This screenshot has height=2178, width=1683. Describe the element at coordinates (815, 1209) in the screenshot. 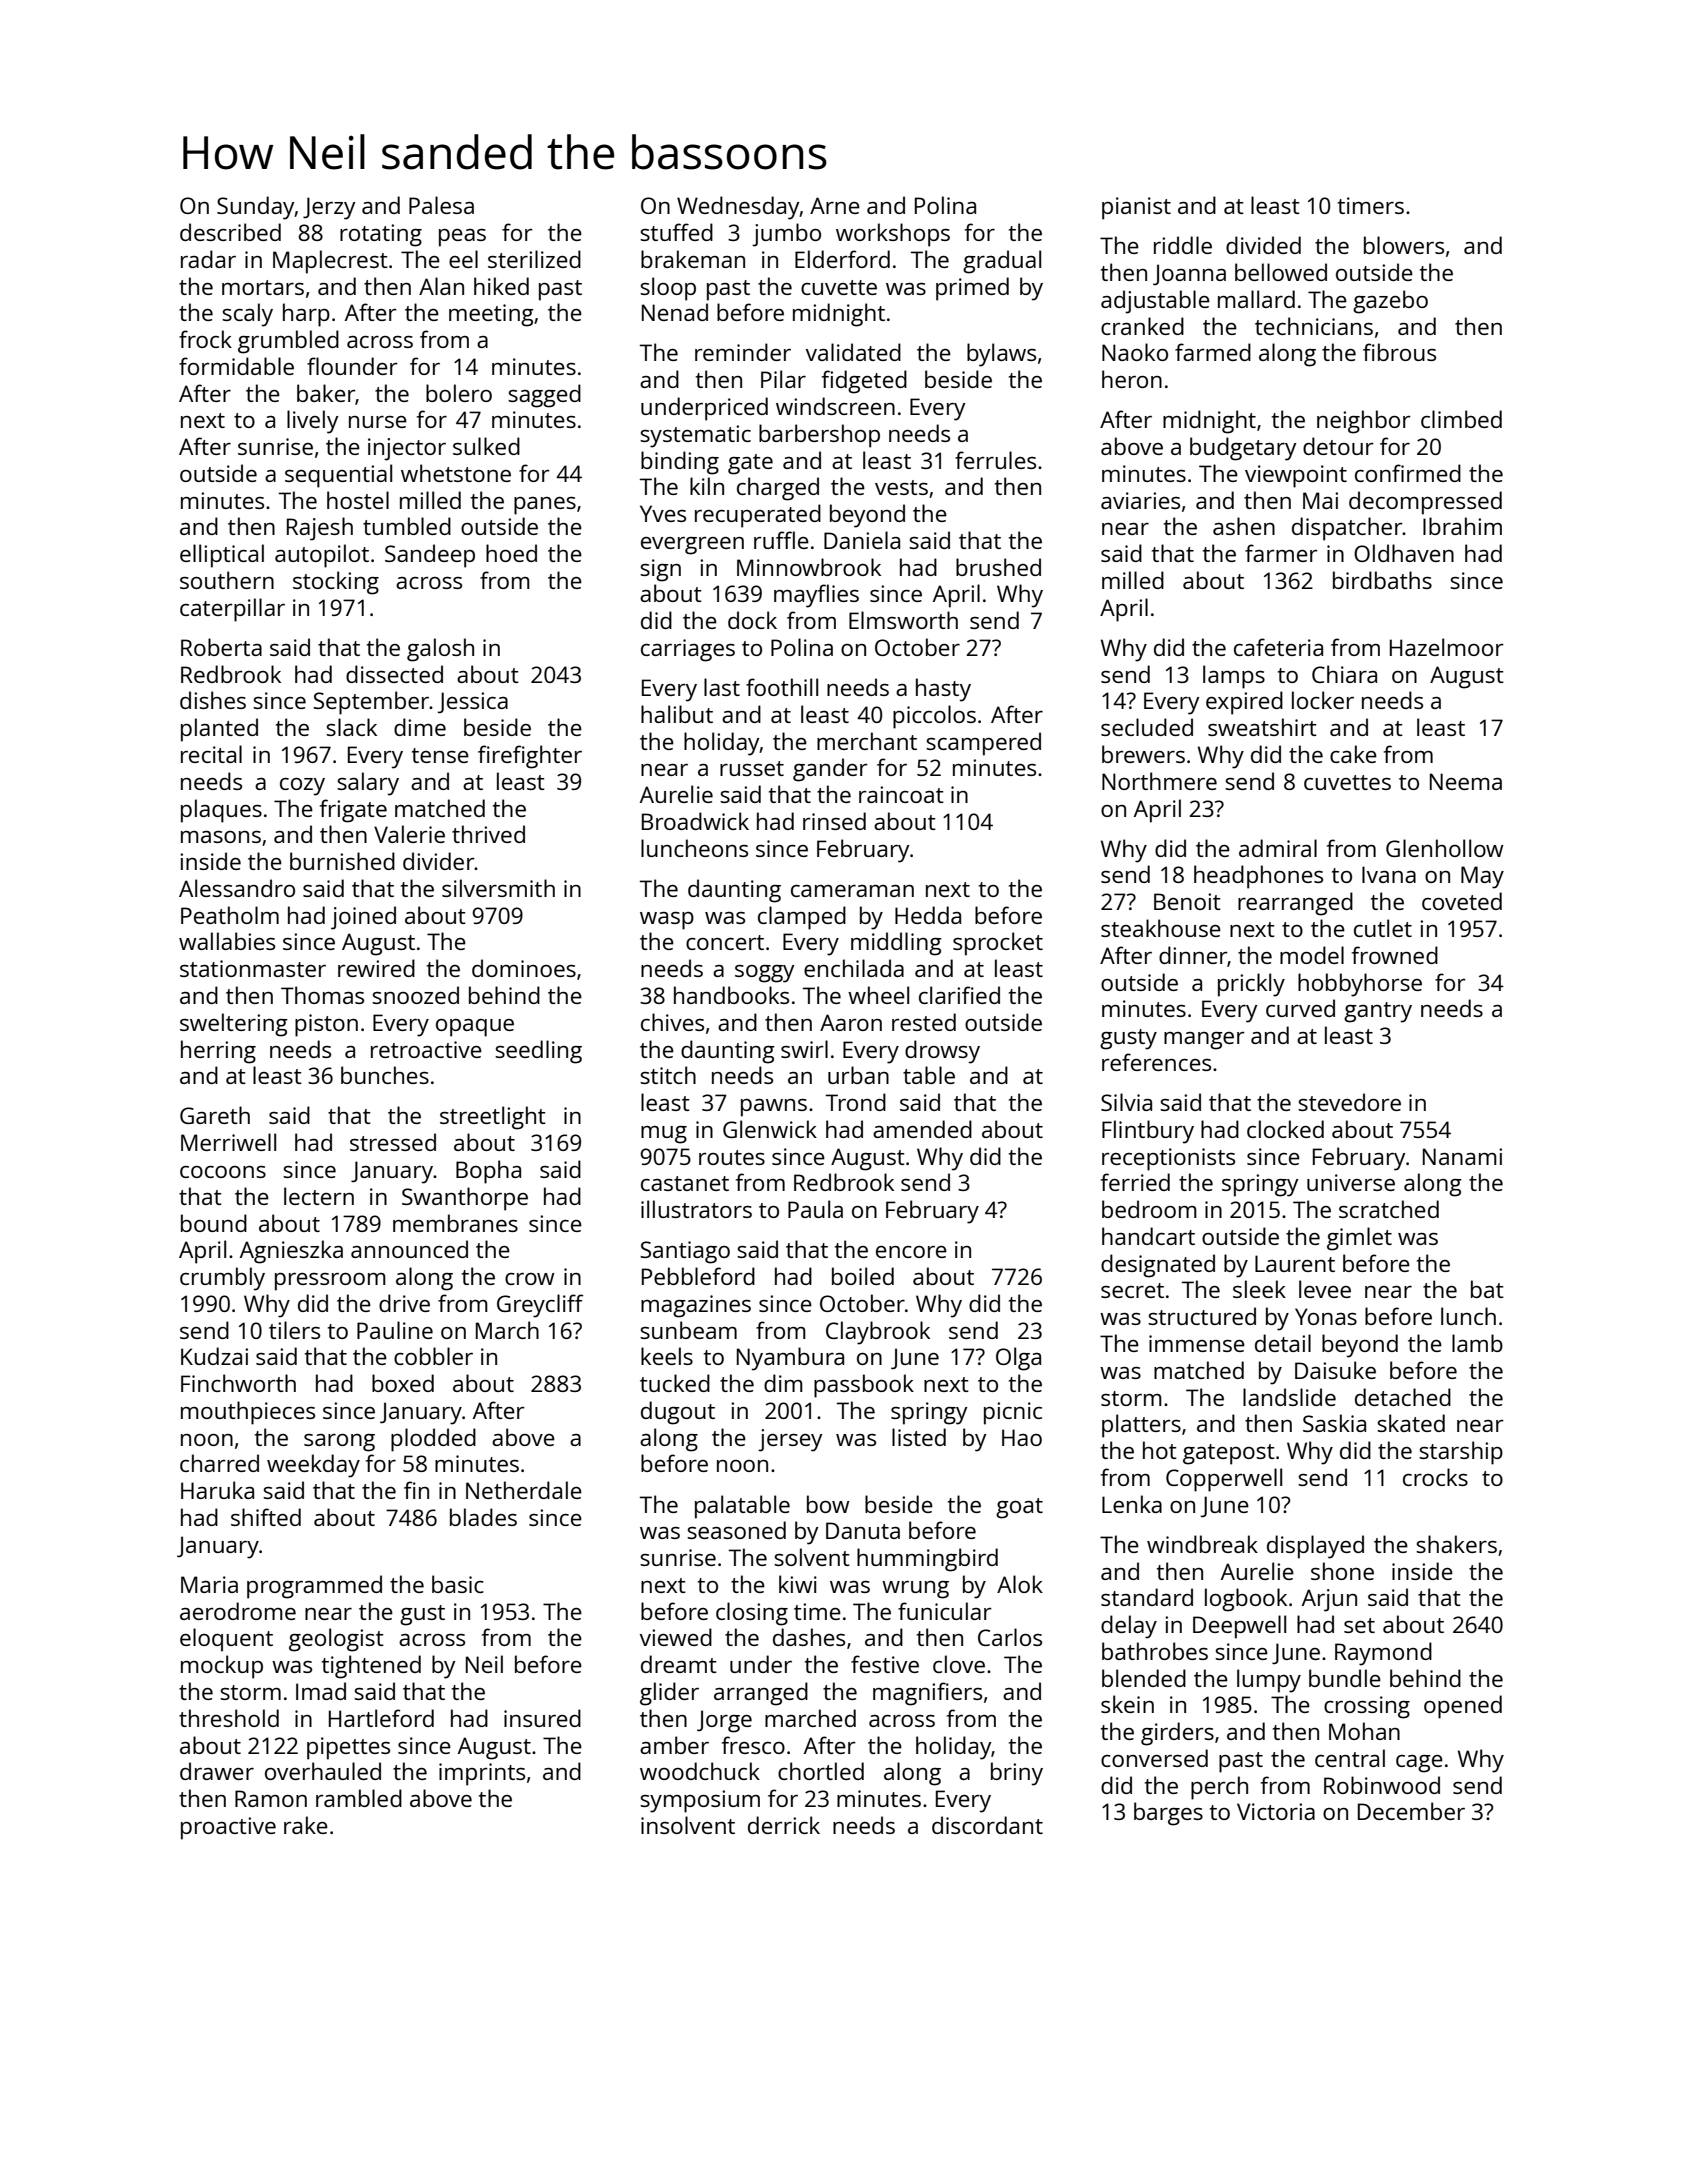

I see `Paula` at that location.
